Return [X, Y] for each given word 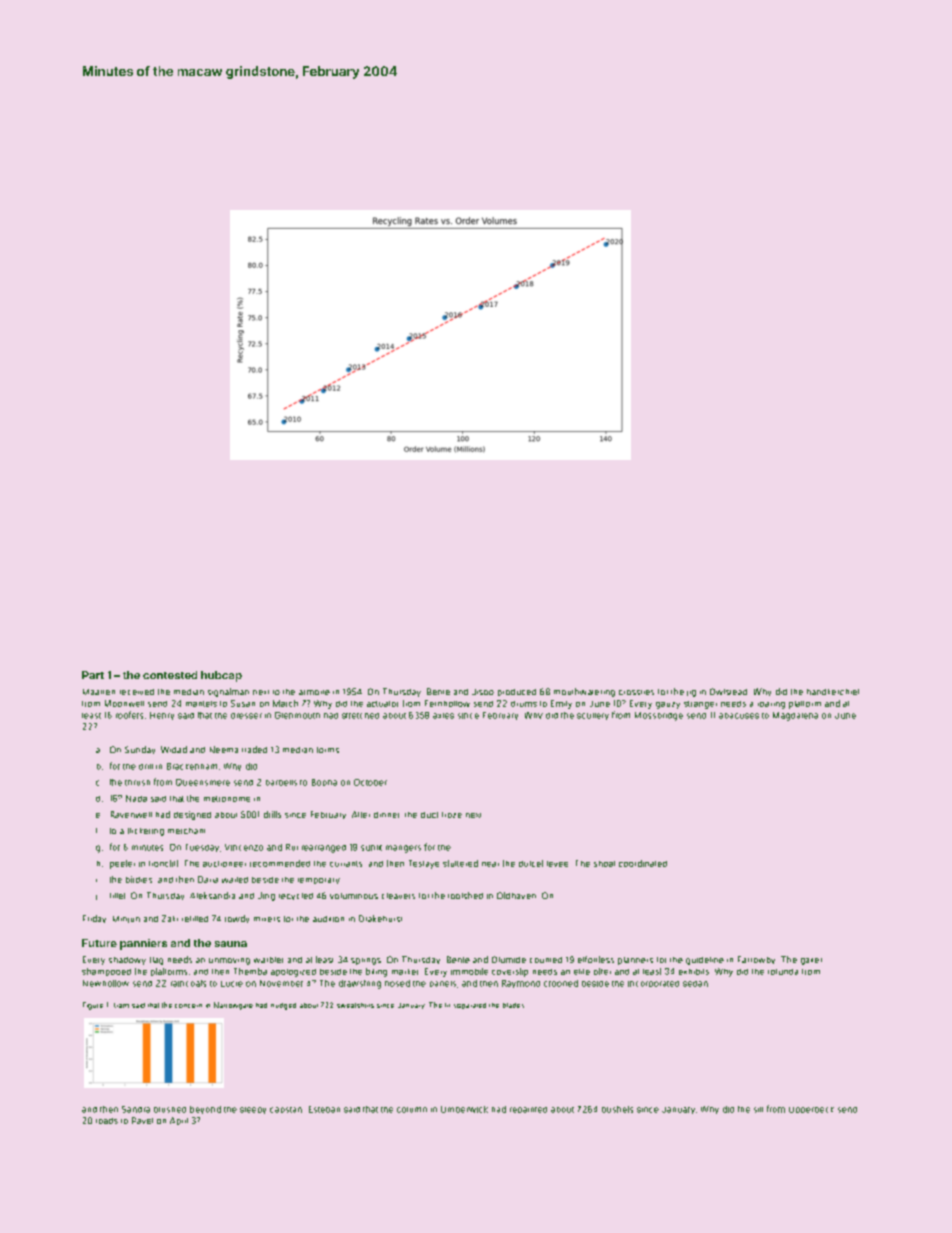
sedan [695, 984]
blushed [170, 1110]
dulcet [531, 863]
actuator [382, 704]
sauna [231, 944]
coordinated [643, 863]
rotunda [783, 972]
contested [170, 675]
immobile [469, 971]
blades [513, 1005]
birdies [139, 879]
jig [691, 693]
